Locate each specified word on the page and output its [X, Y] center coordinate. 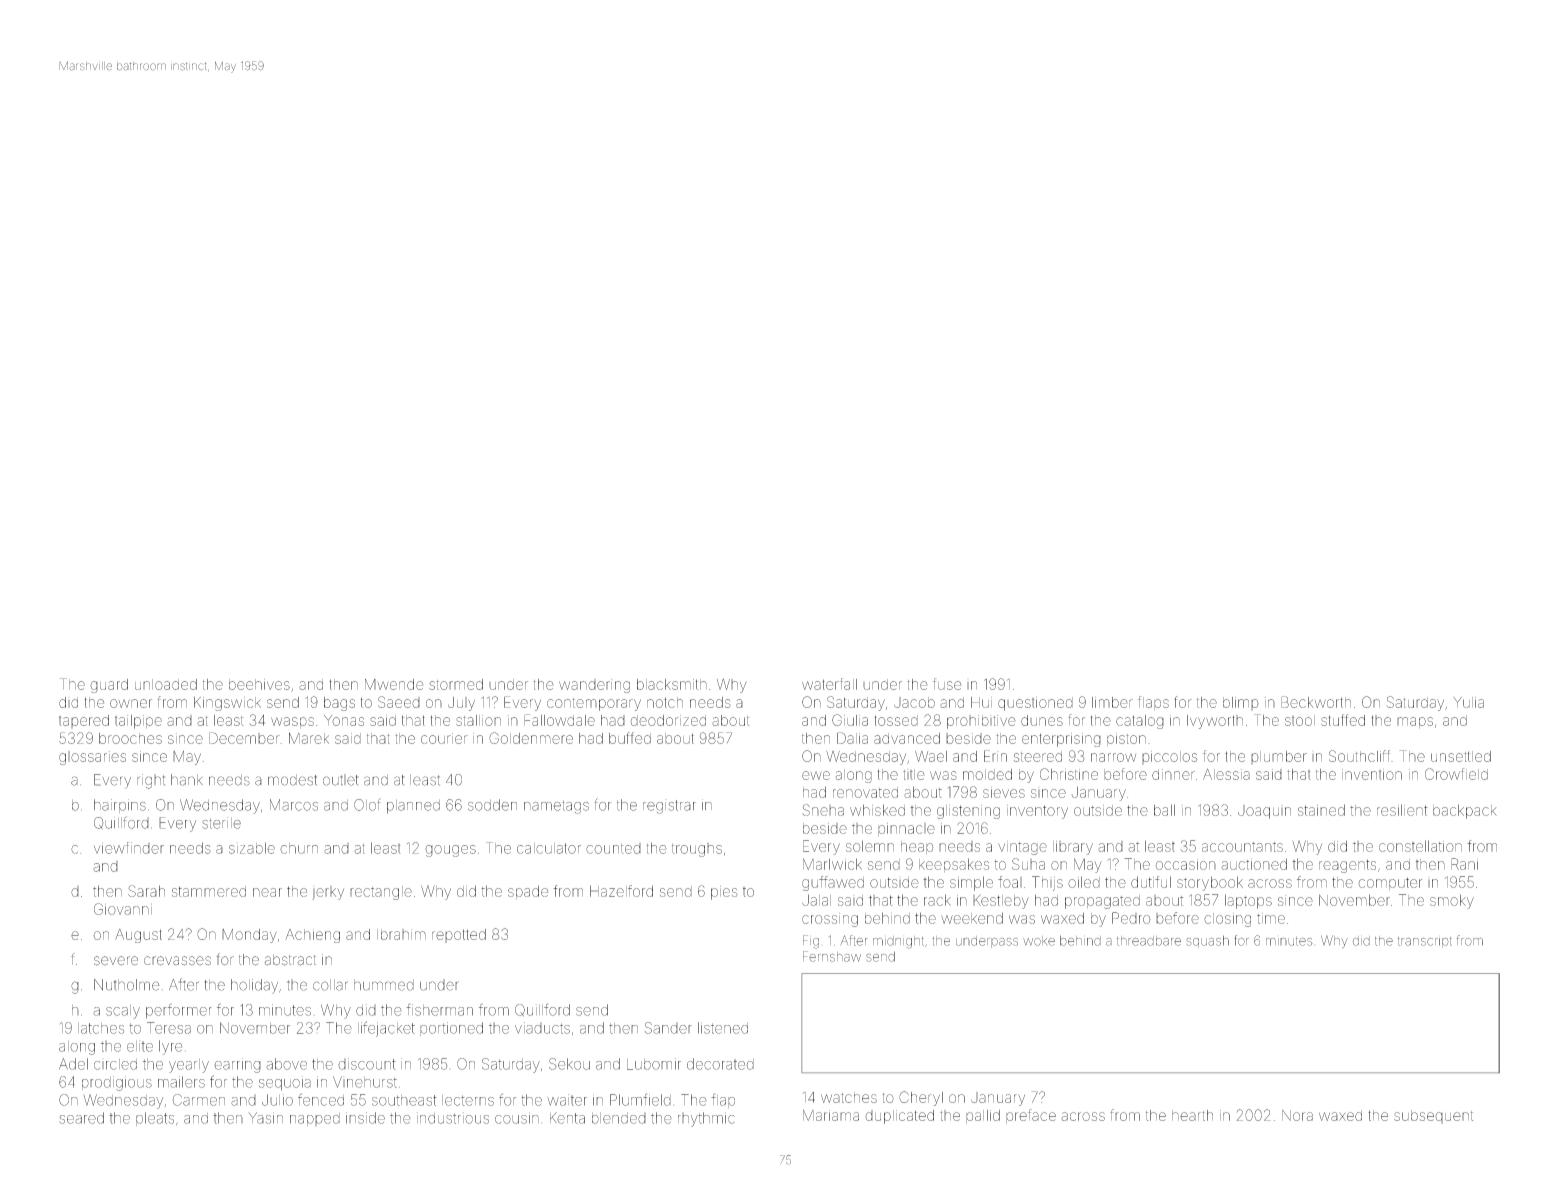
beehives [259, 684]
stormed [456, 684]
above [286, 1064]
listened [723, 1028]
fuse [947, 684]
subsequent [1433, 1117]
